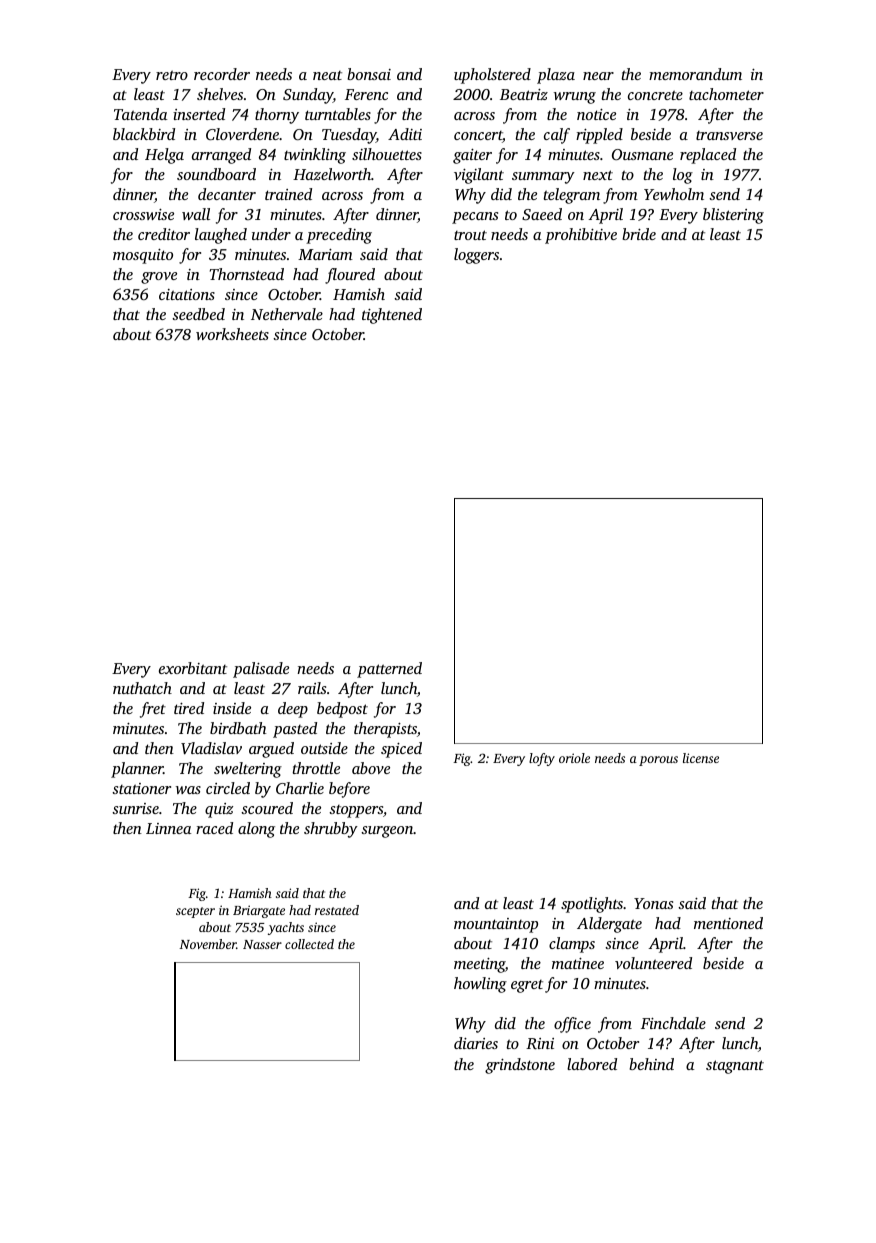  I want to click on patterned, so click(389, 670).
